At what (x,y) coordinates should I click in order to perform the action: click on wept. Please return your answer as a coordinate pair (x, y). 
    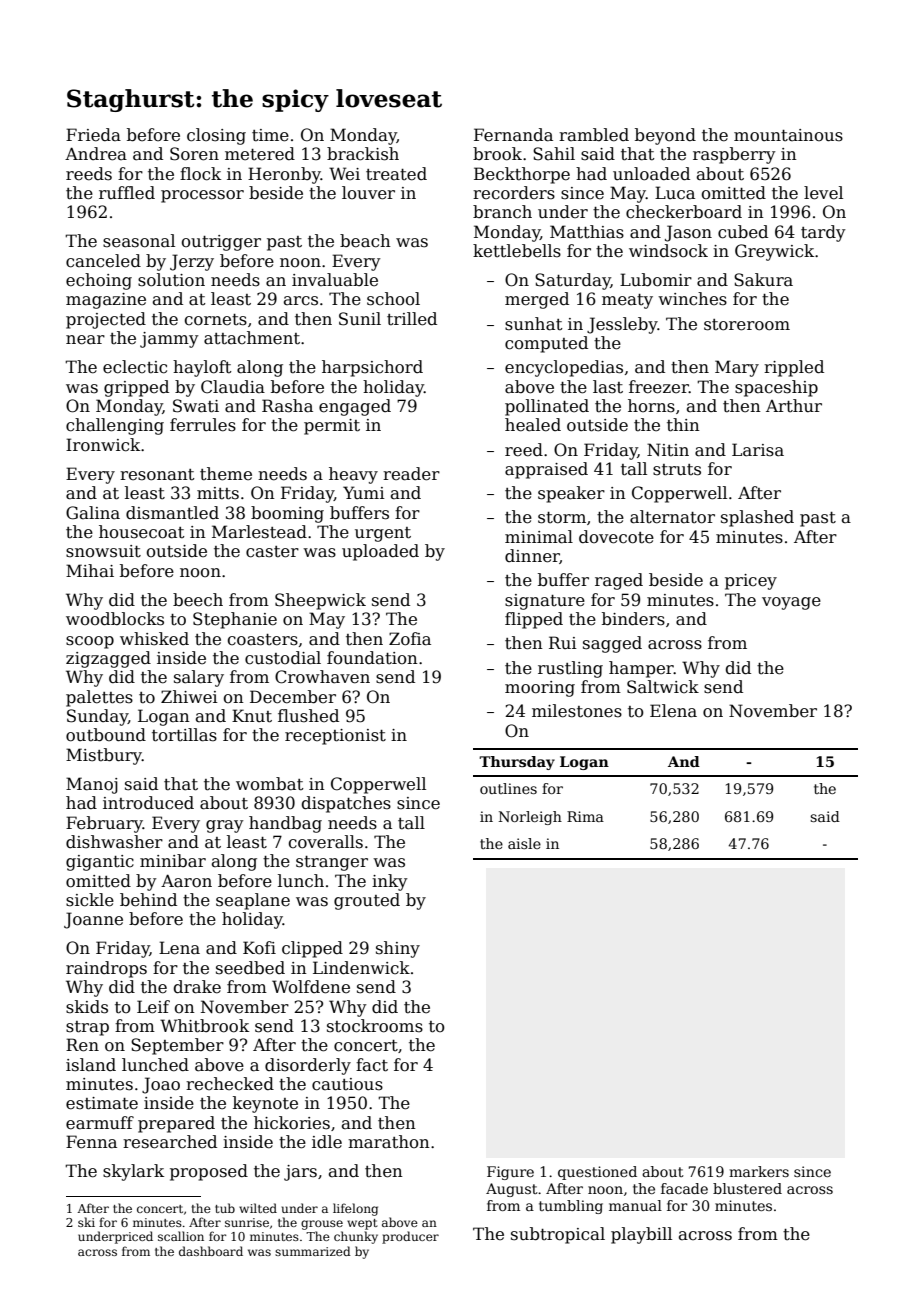
    Looking at the image, I should click on (362, 1224).
